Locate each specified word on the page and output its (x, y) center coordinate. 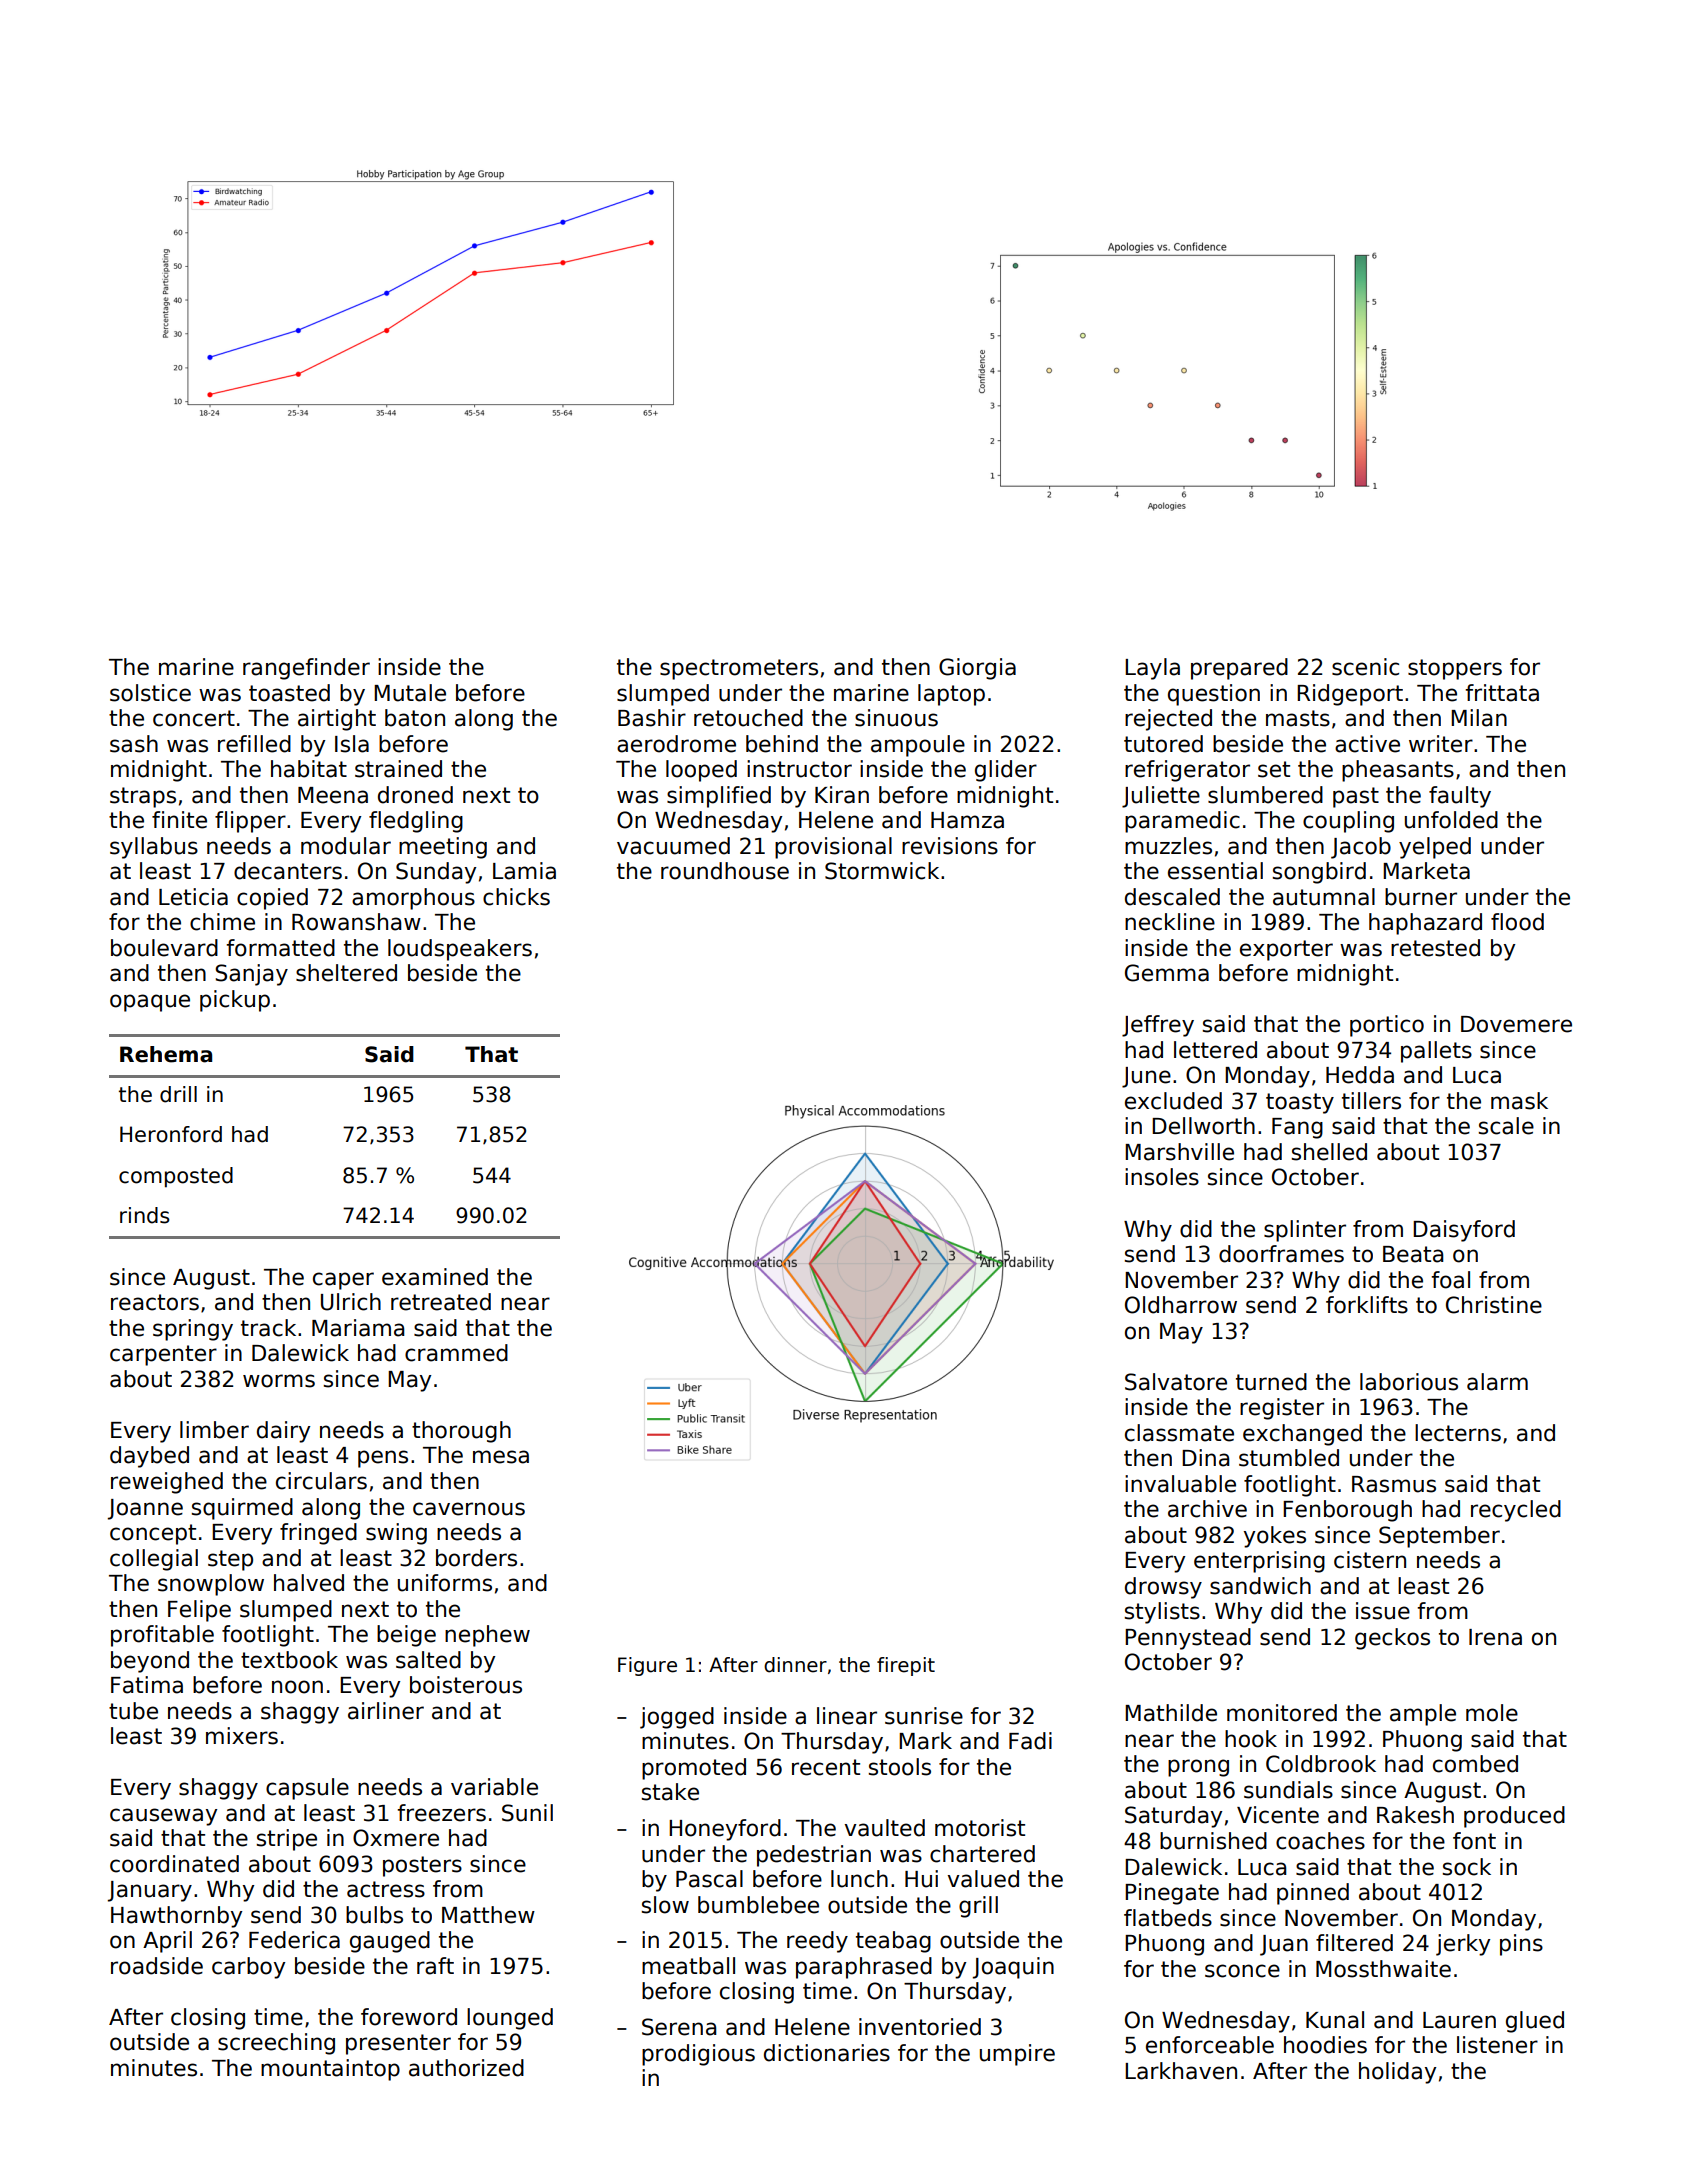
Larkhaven (1181, 2071)
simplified (719, 797)
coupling (1348, 822)
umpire (1017, 2055)
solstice (150, 693)
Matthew (488, 1915)
